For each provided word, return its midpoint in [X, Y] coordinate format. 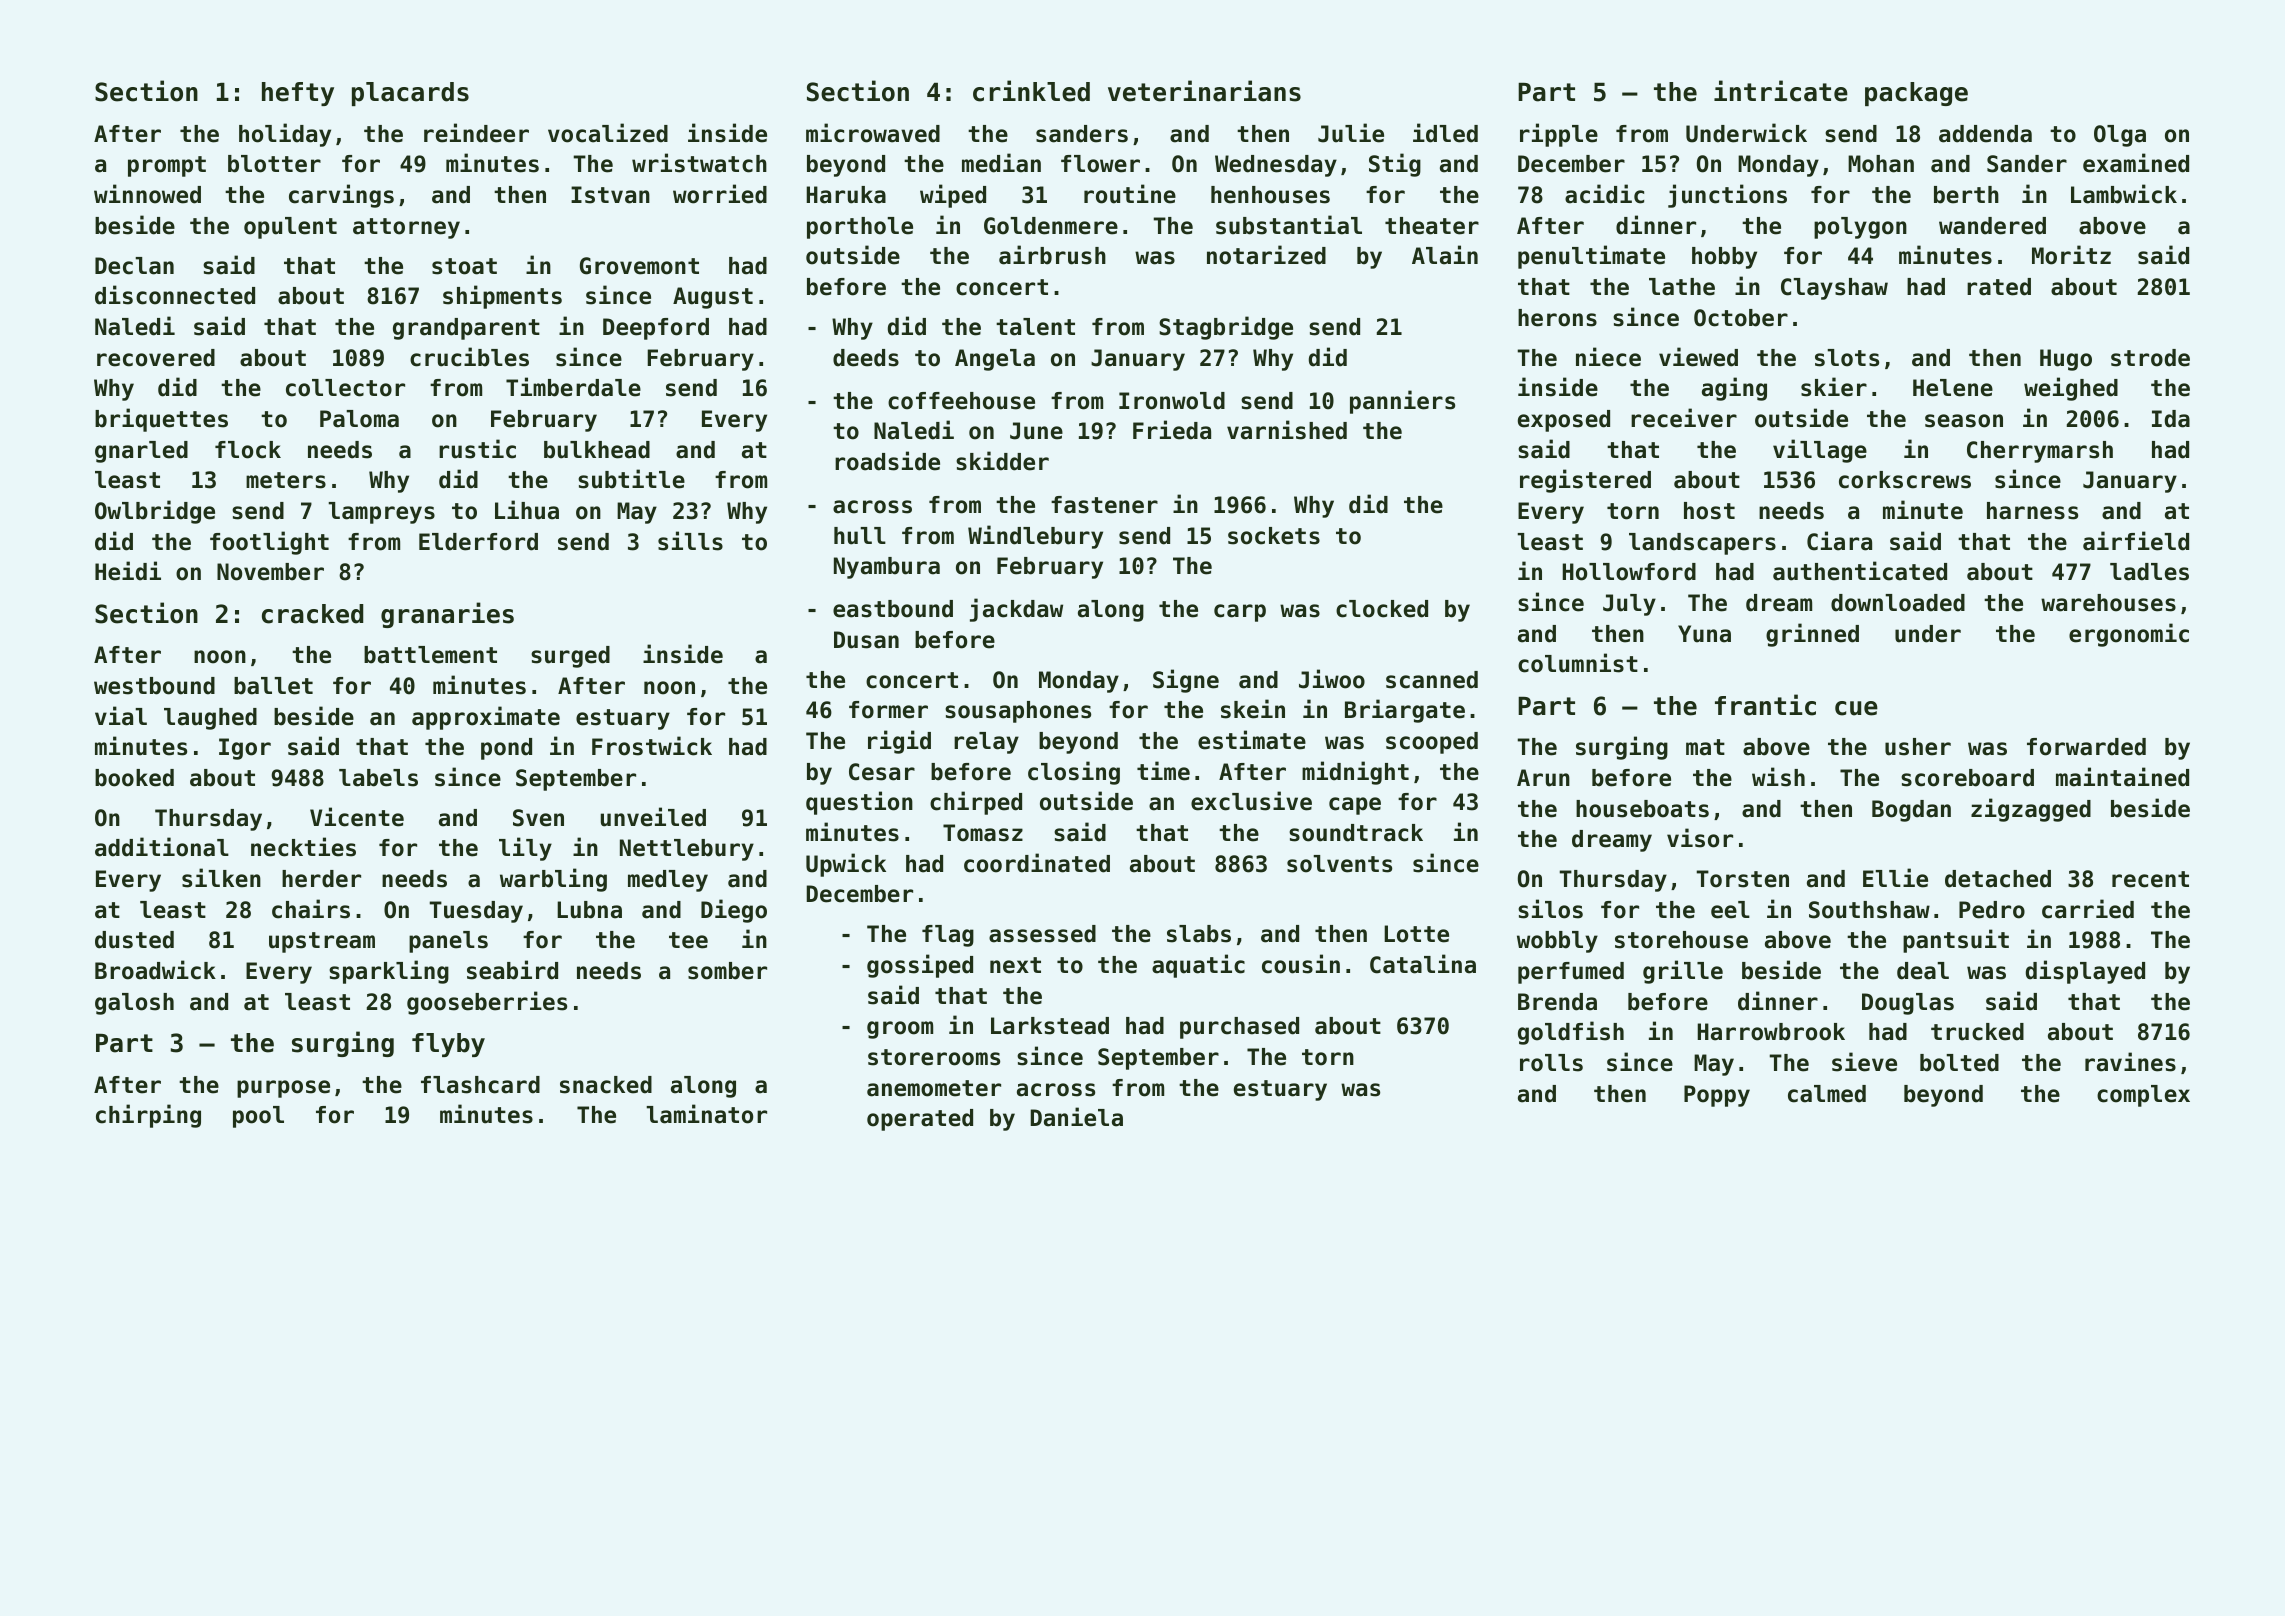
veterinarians [1204, 91]
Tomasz [983, 833]
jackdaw [1016, 610]
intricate [1781, 91]
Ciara [1839, 541]
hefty [298, 94]
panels [448, 942]
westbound [154, 686]
